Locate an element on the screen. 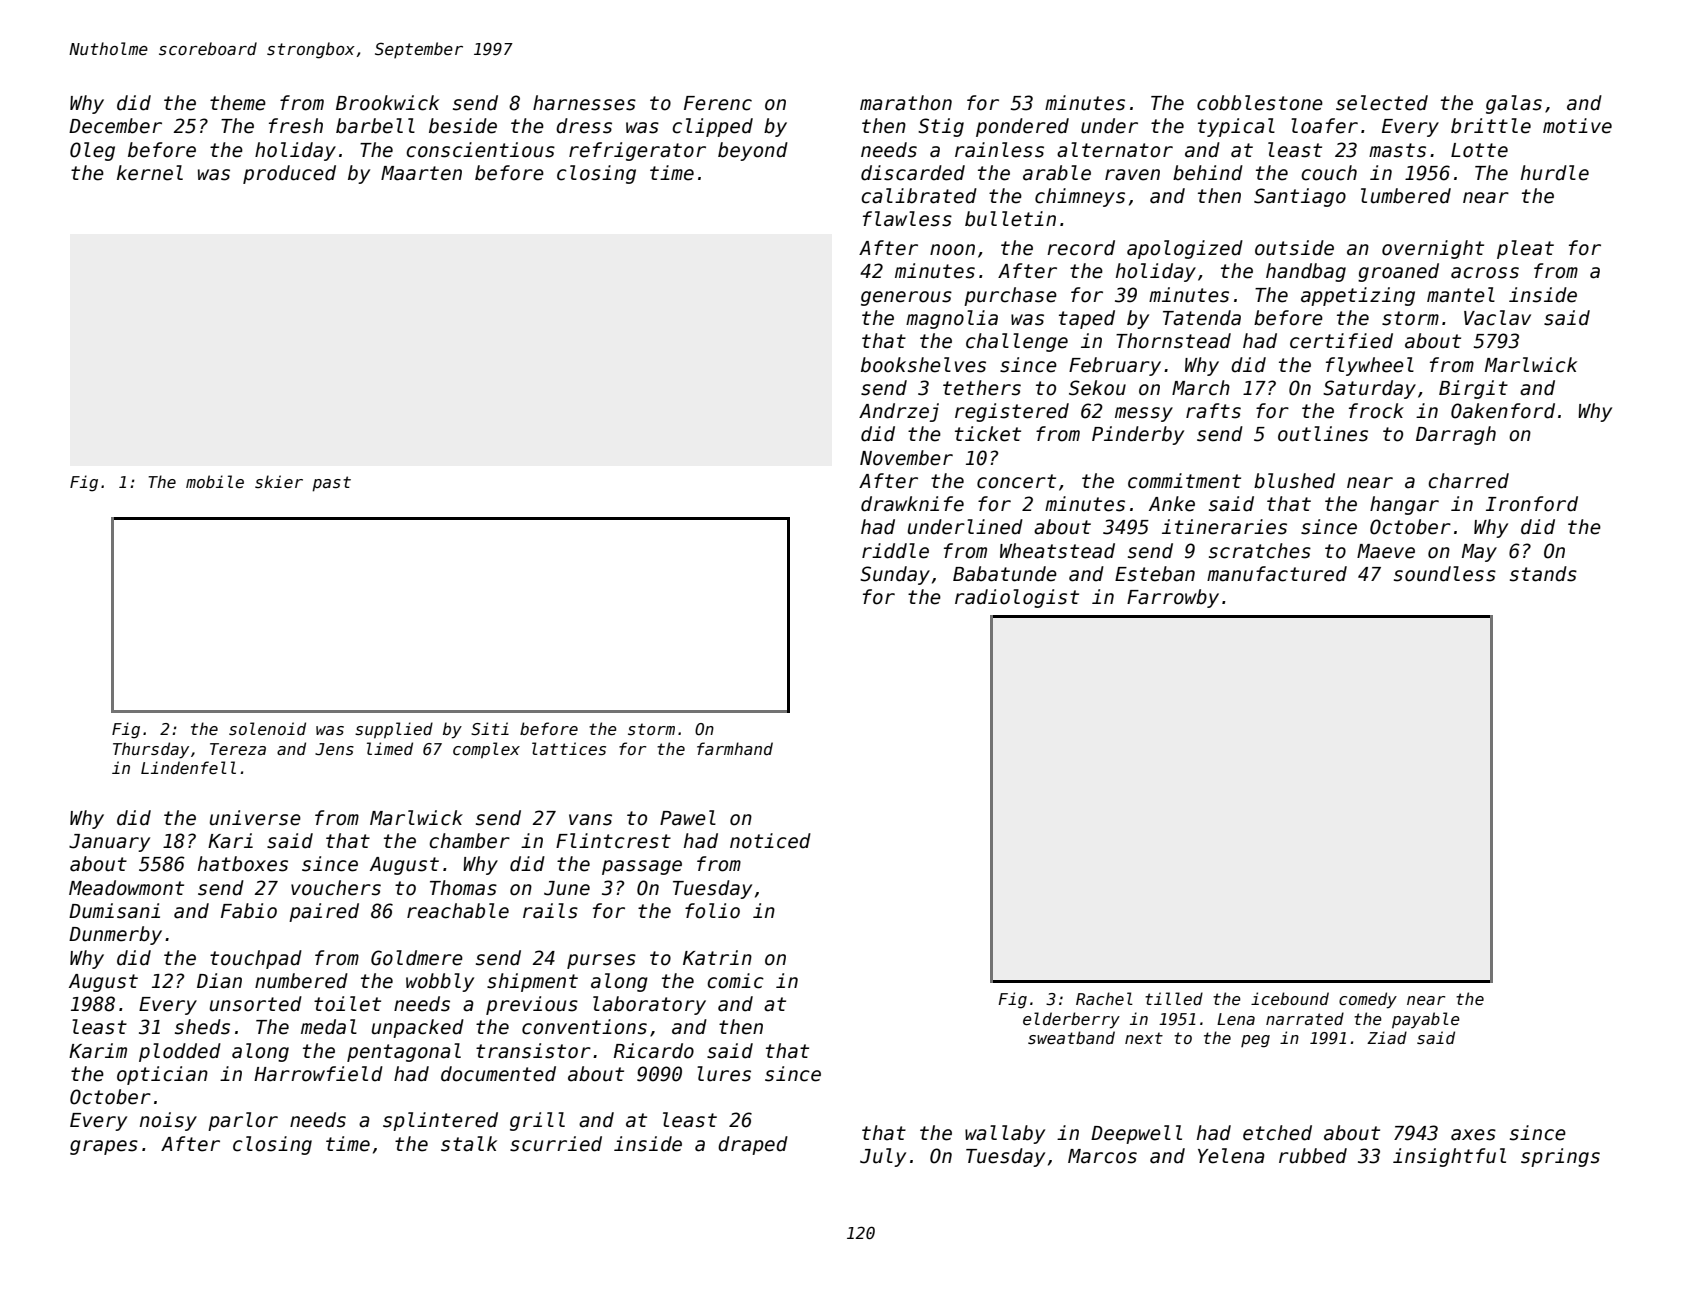  Ironford is located at coordinates (1532, 504).
